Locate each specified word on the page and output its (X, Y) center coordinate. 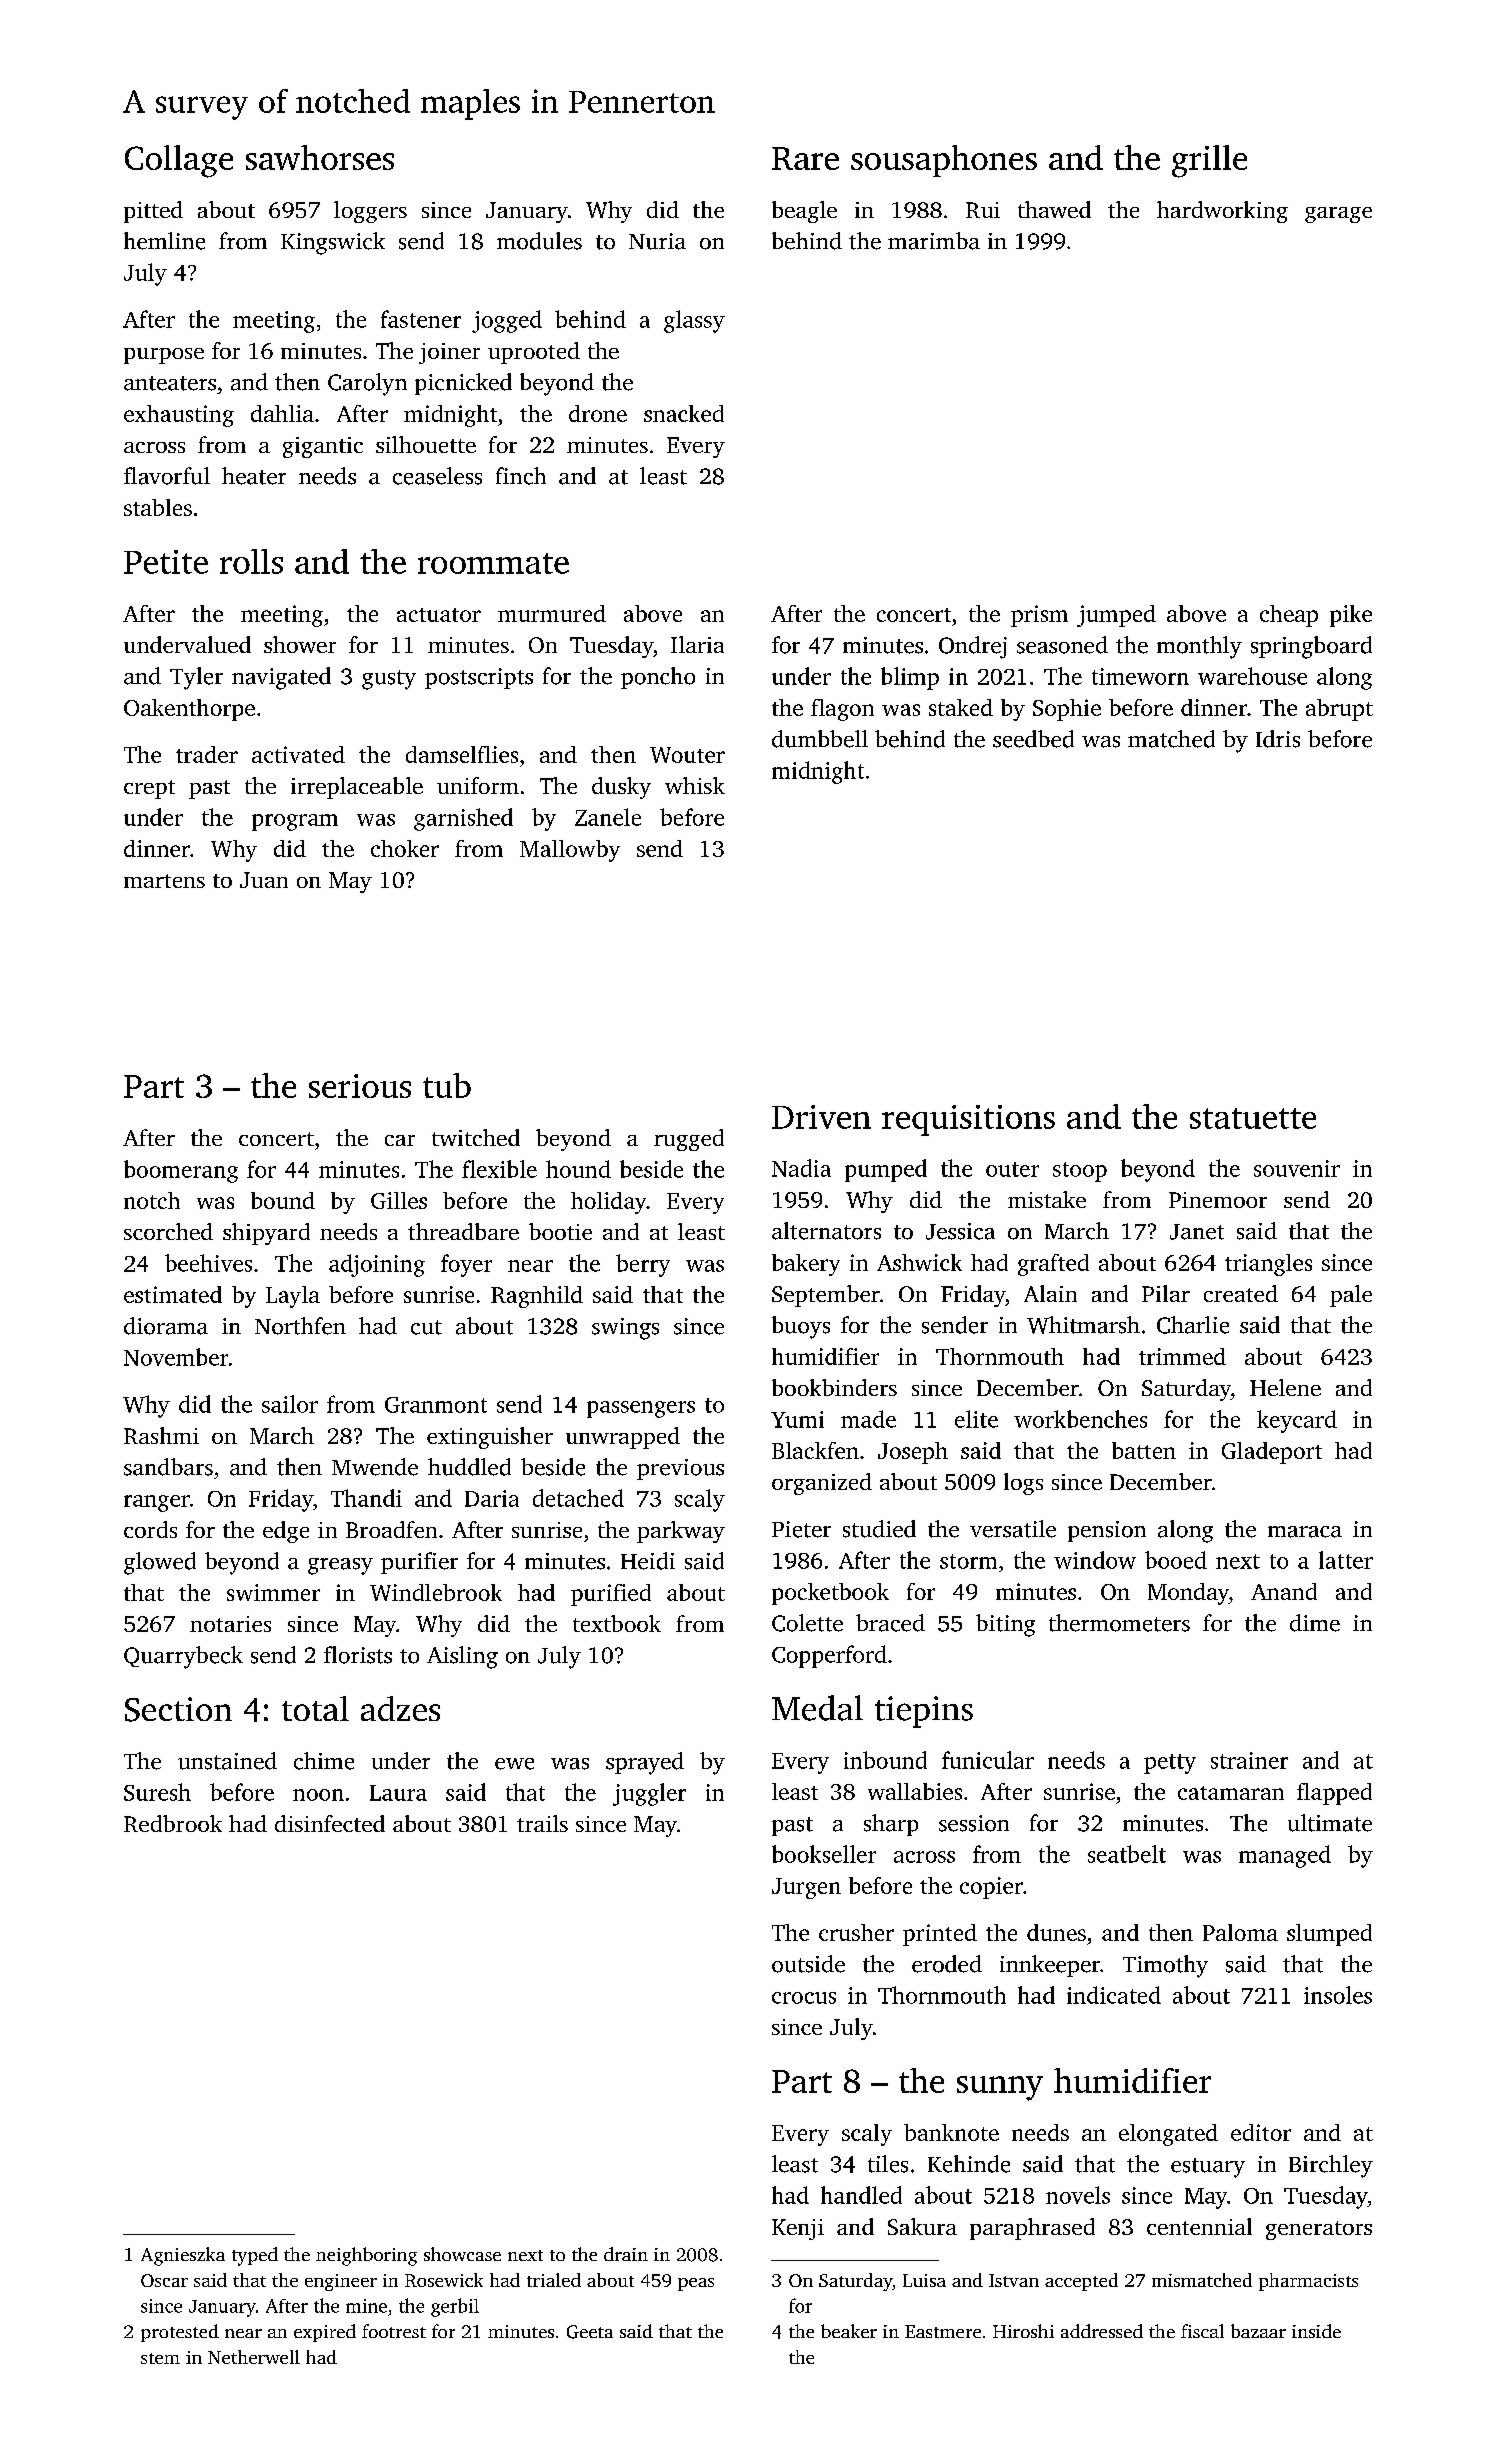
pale (1351, 1296)
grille (1209, 161)
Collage (179, 161)
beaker (849, 2331)
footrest (394, 2331)
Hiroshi (1023, 2331)
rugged (689, 1140)
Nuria (657, 241)
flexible (499, 1169)
